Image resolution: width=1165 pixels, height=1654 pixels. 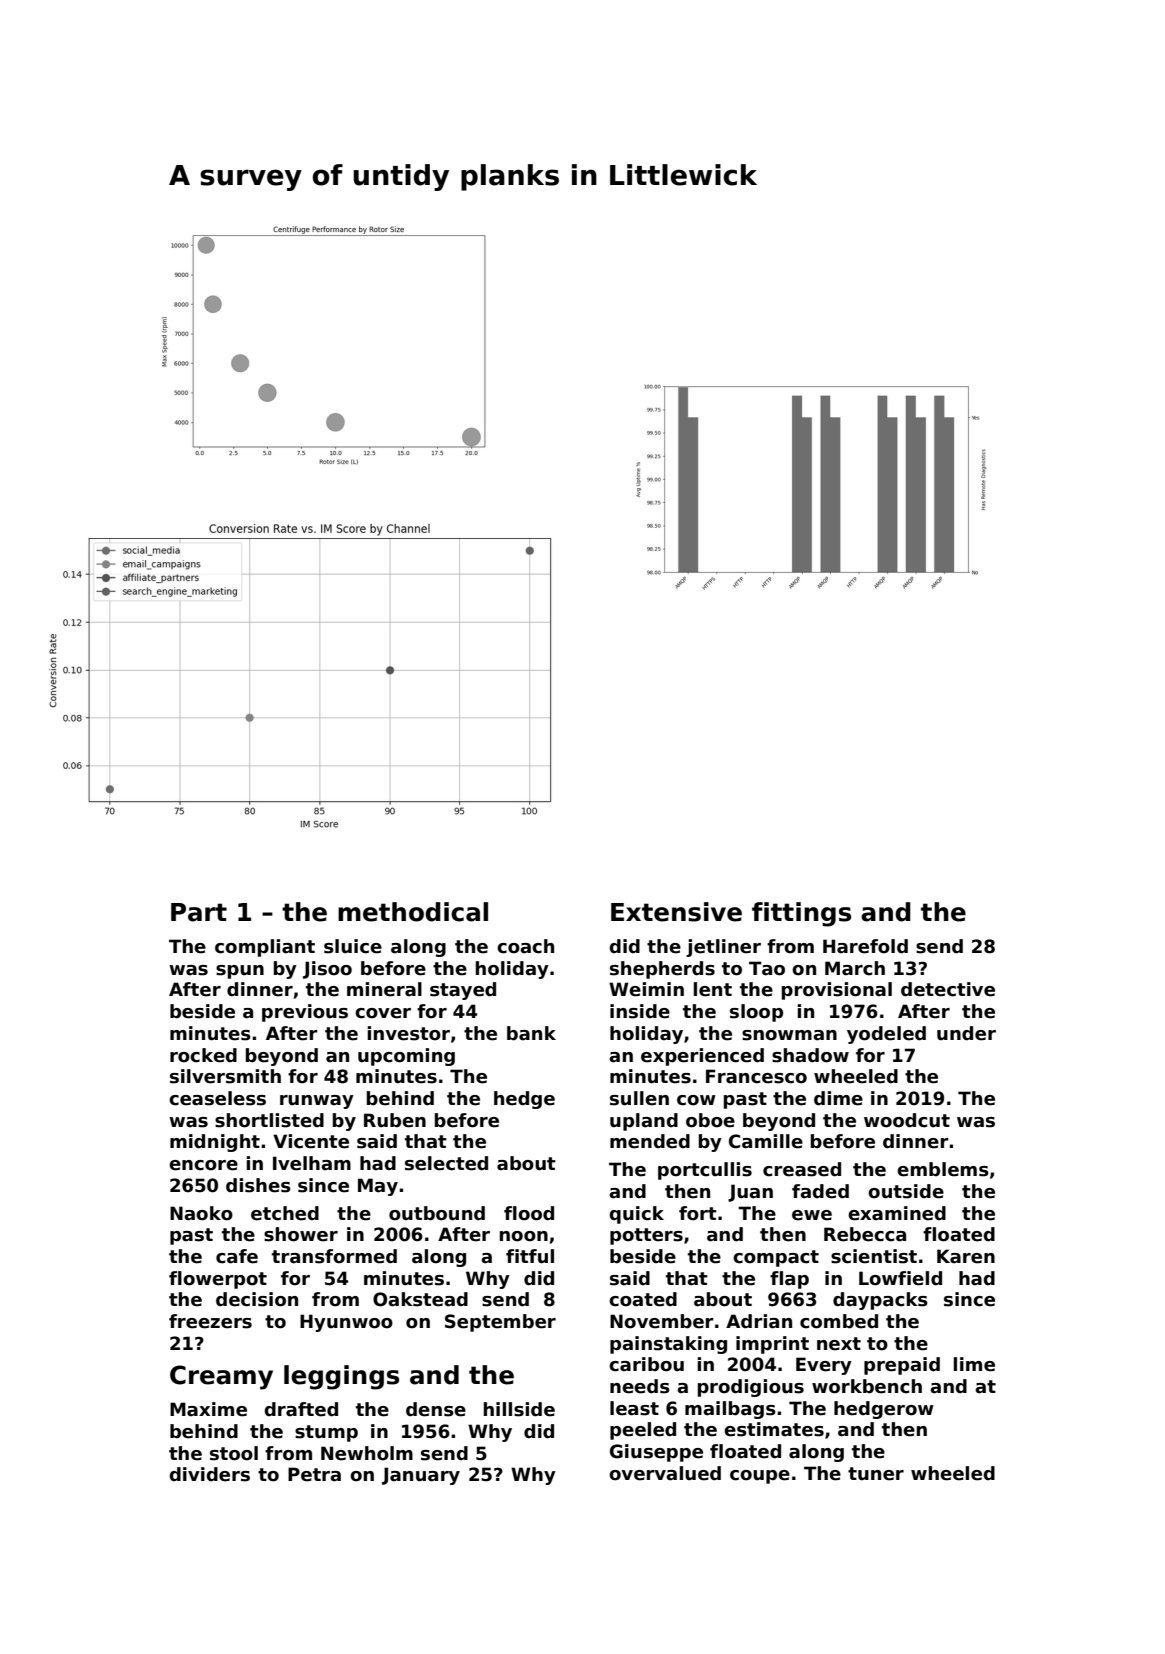 What do you see at coordinates (420, 1299) in the screenshot?
I see `Oakstead` at bounding box center [420, 1299].
